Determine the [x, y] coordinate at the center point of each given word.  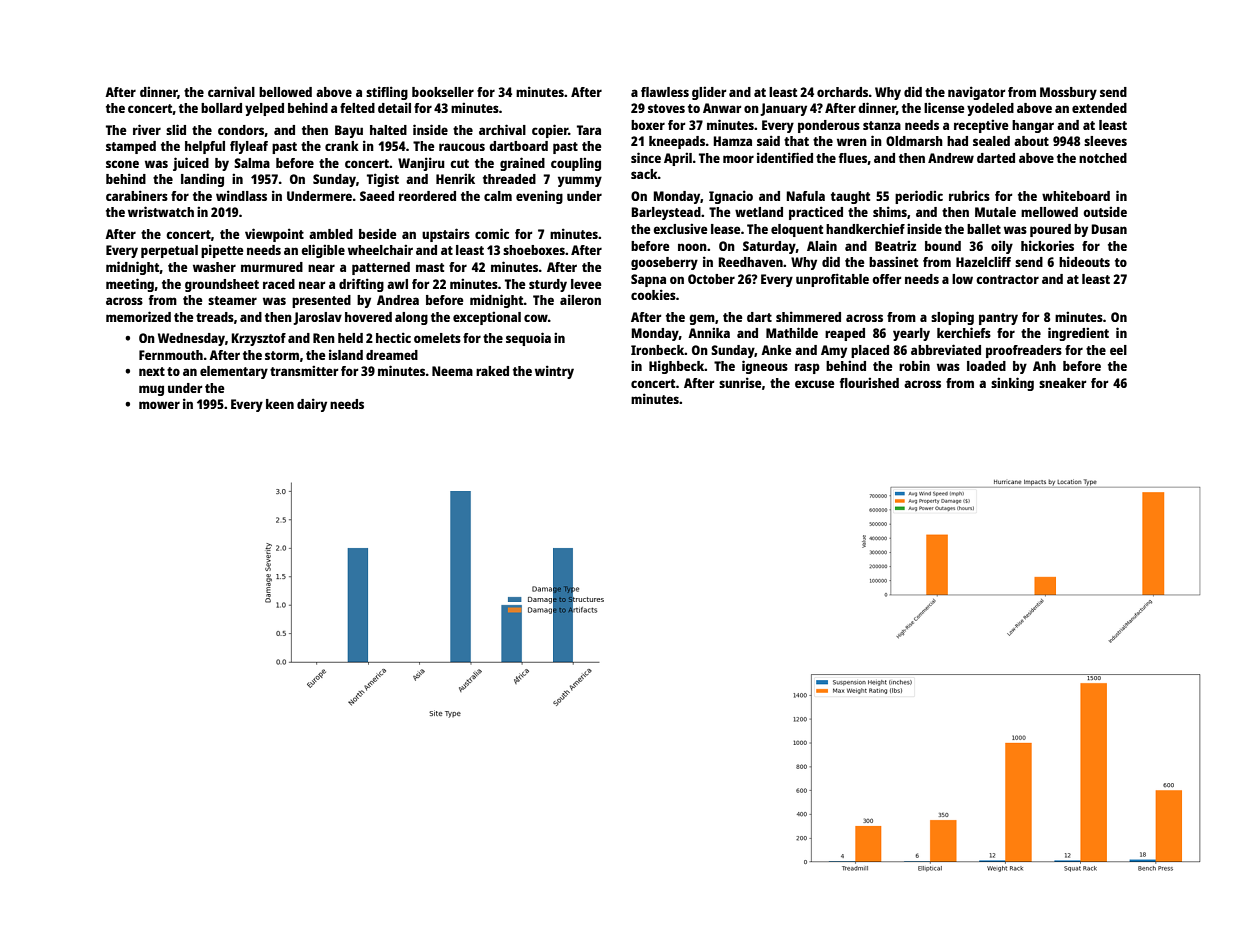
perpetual [169, 251]
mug [151, 390]
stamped [131, 147]
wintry [554, 372]
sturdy [548, 285]
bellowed [285, 92]
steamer [232, 300]
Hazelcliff [983, 261]
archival [502, 129]
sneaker [1063, 383]
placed [870, 351]
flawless [665, 92]
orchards [843, 92]
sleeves [1105, 141]
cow [536, 318]
